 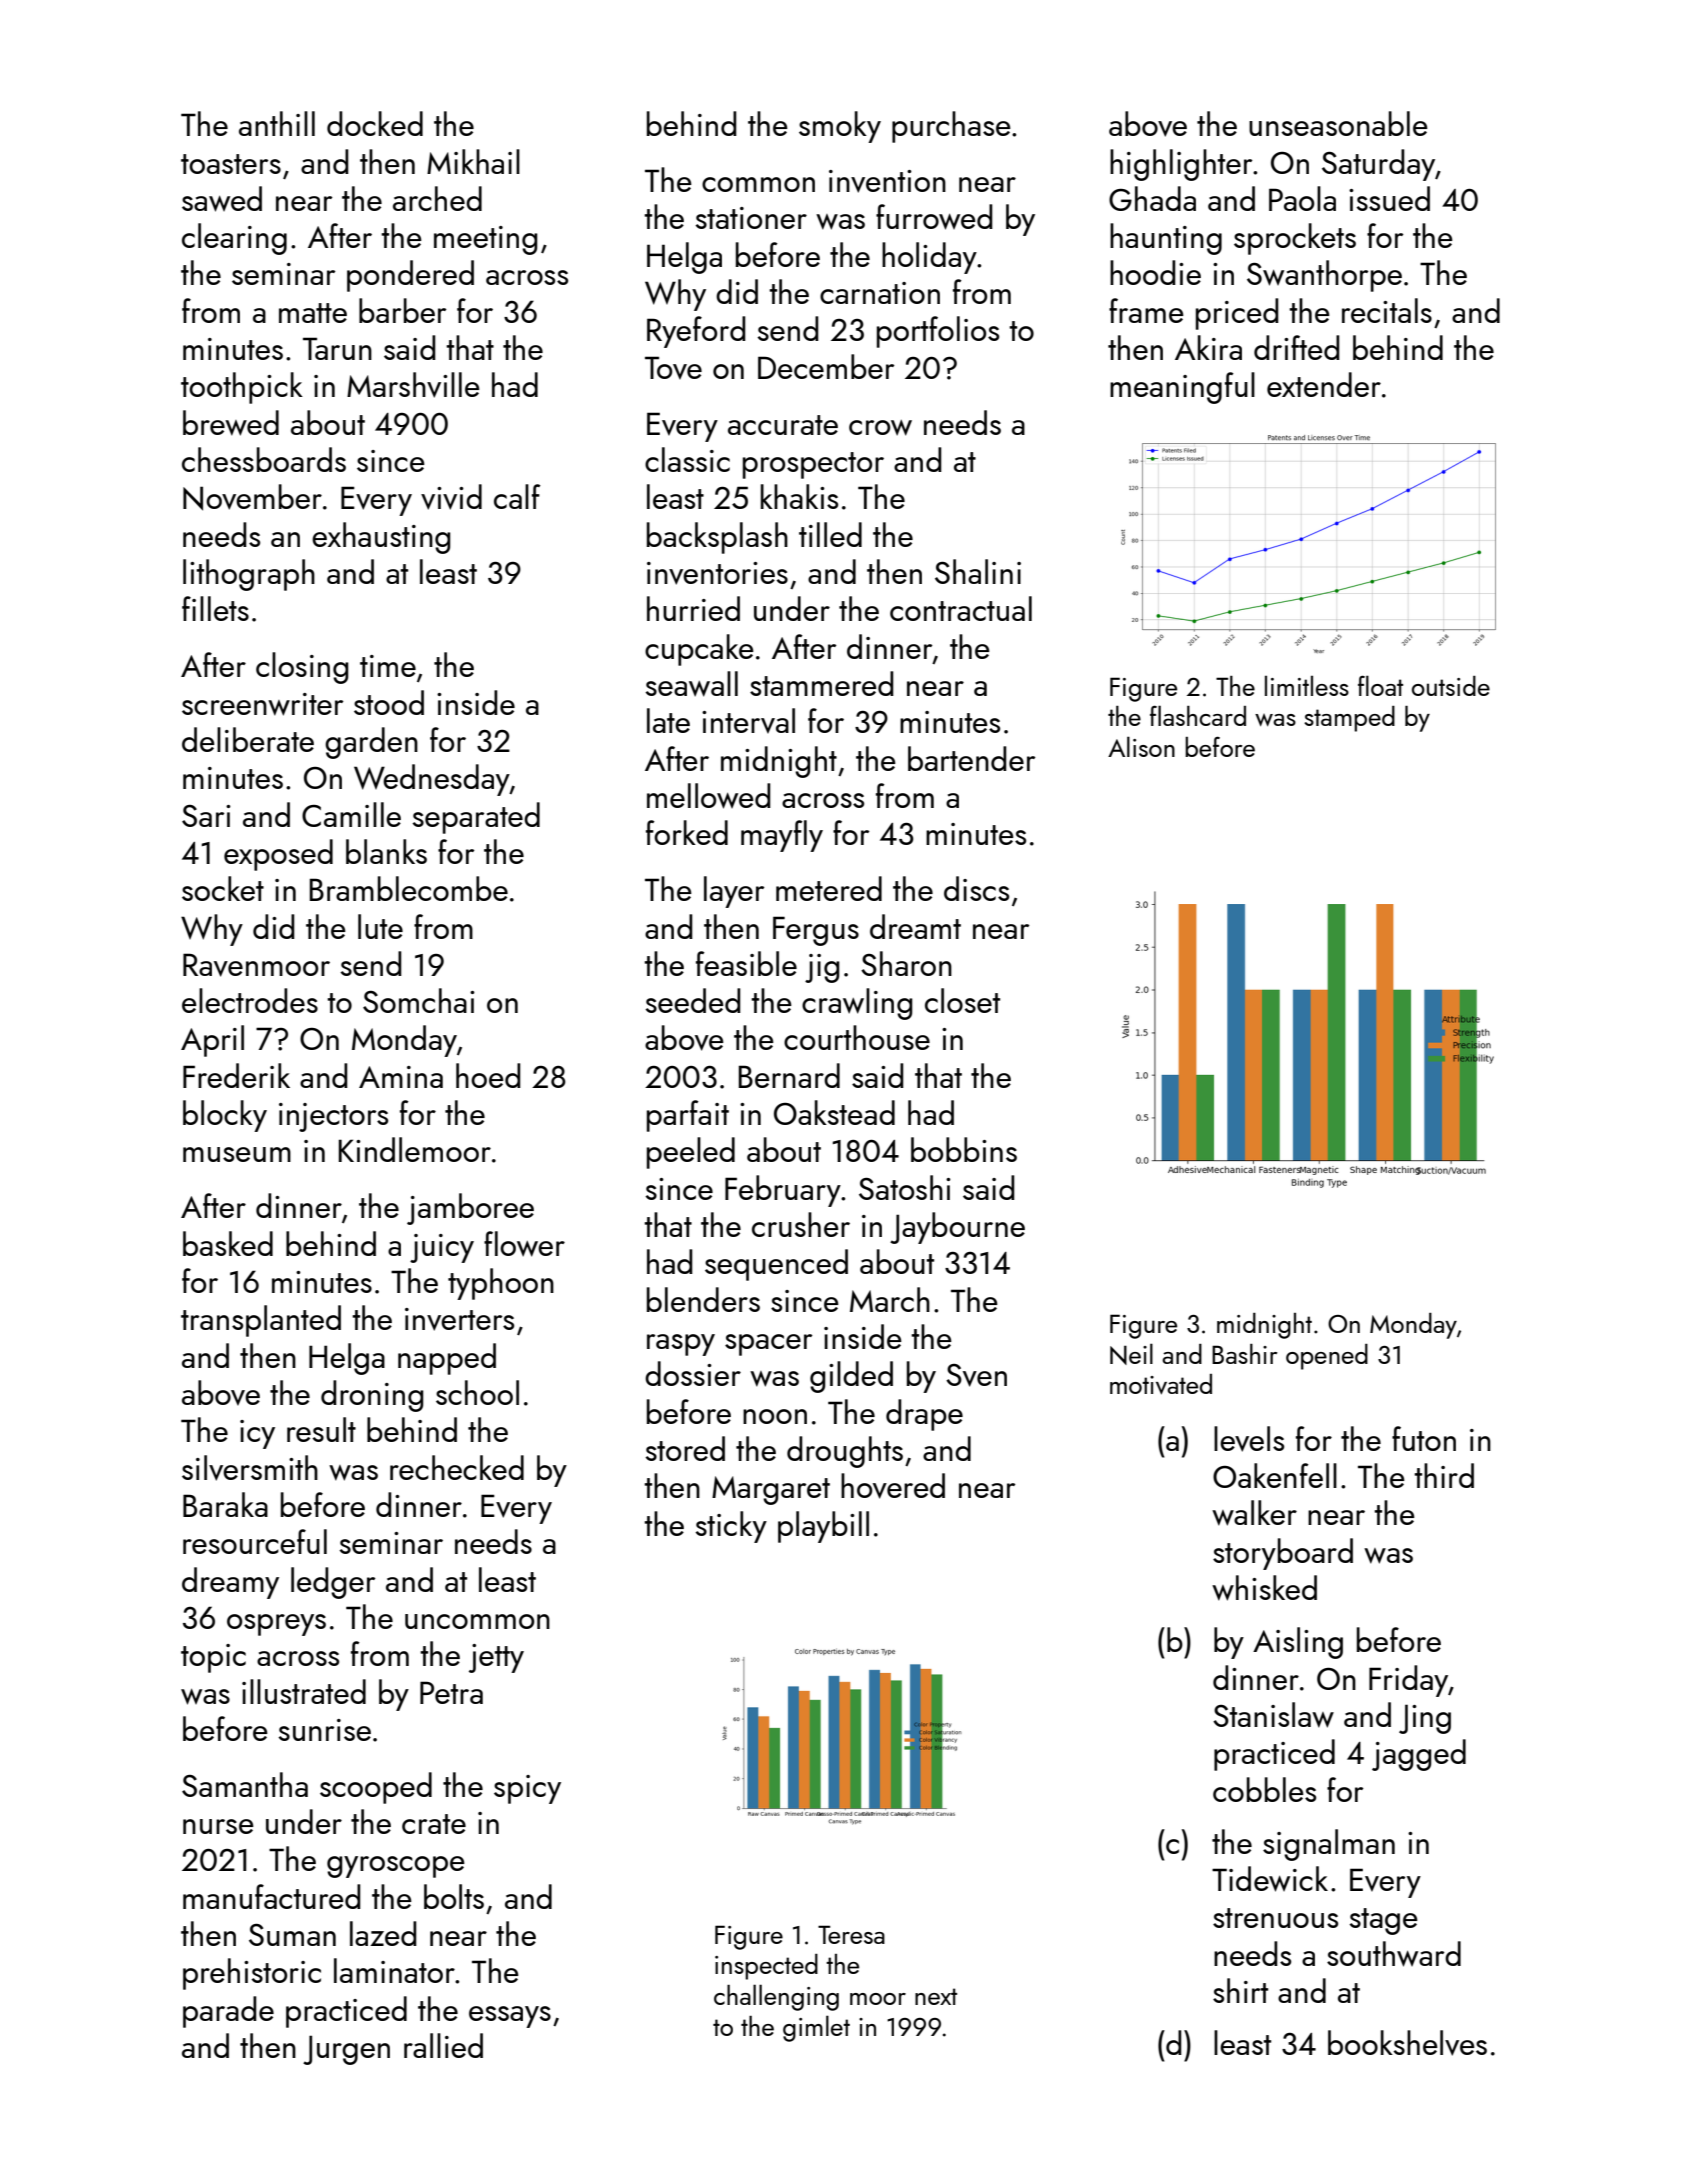 I want to click on tilled, so click(x=830, y=534).
